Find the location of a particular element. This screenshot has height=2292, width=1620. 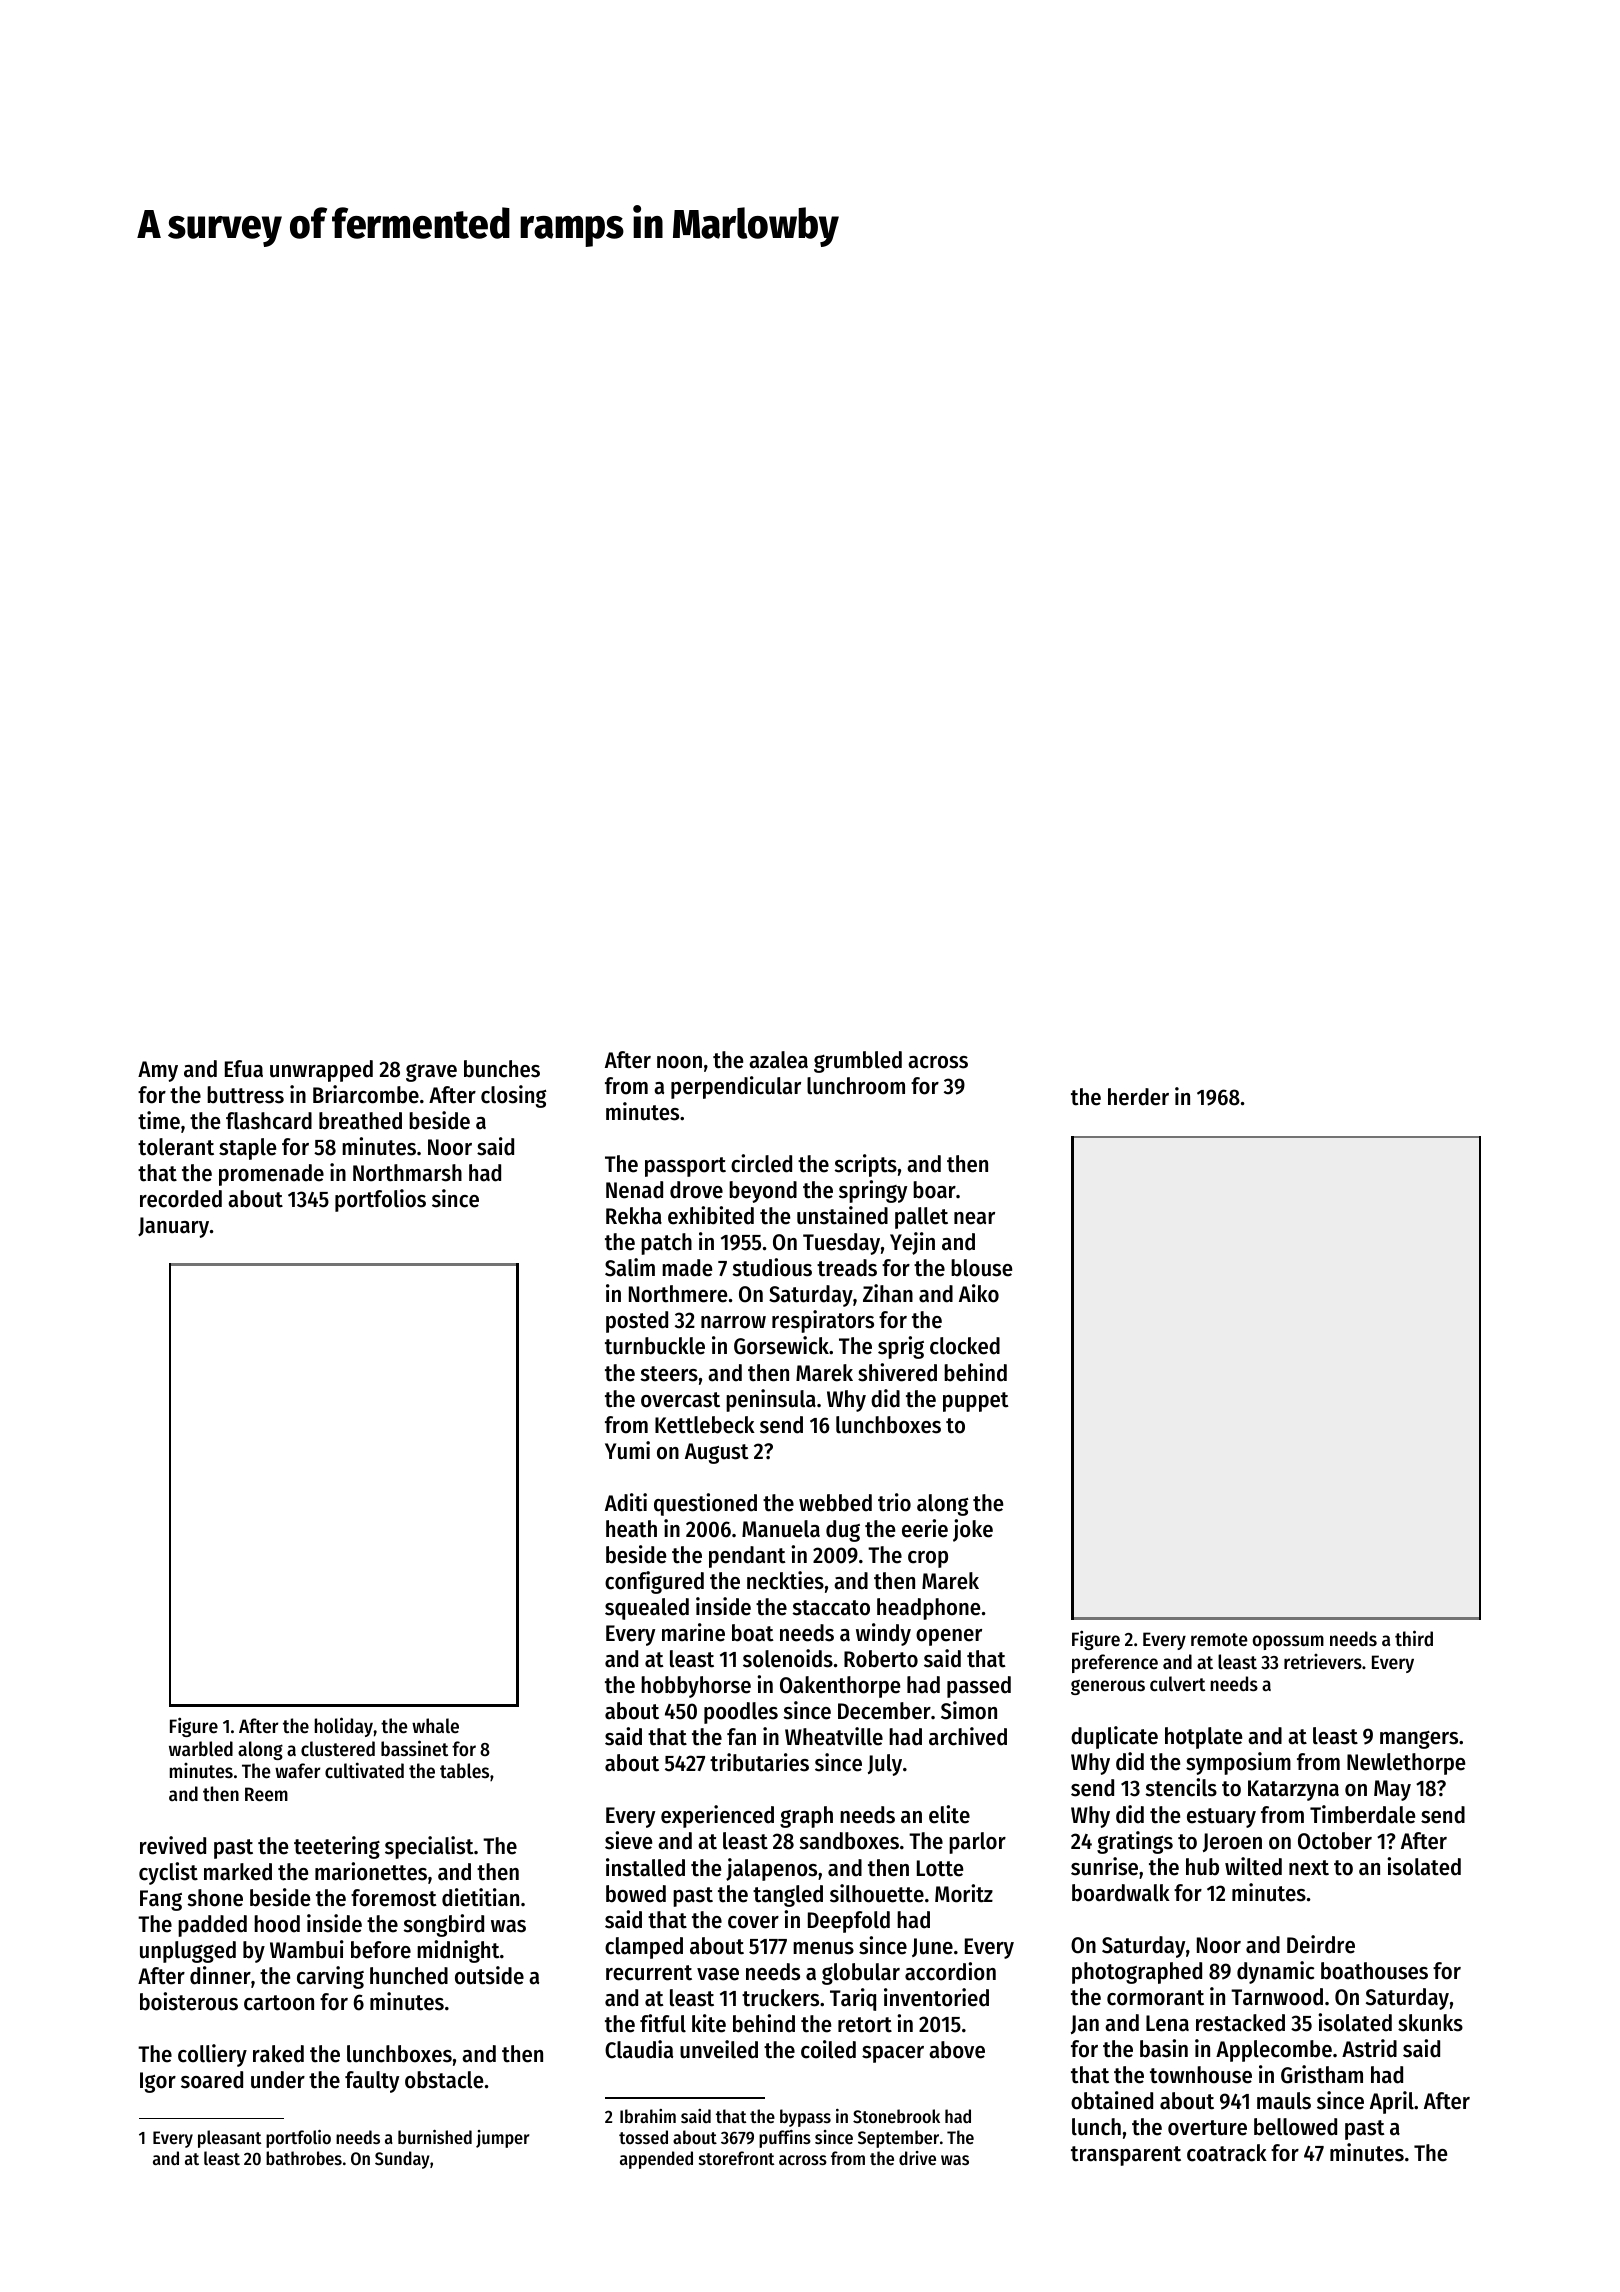

Amy is located at coordinates (158, 1071).
